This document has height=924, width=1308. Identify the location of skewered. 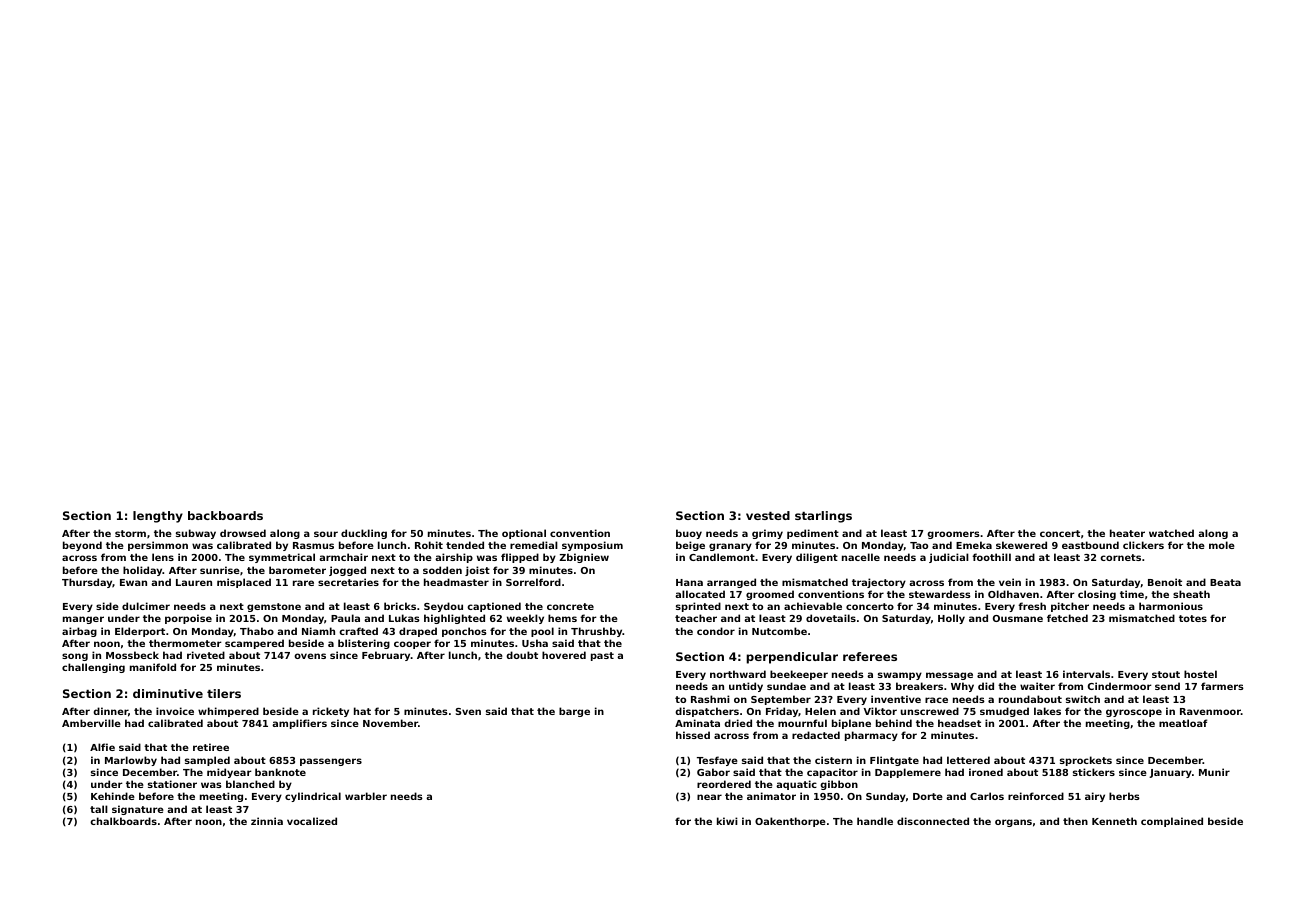
(1021, 545).
